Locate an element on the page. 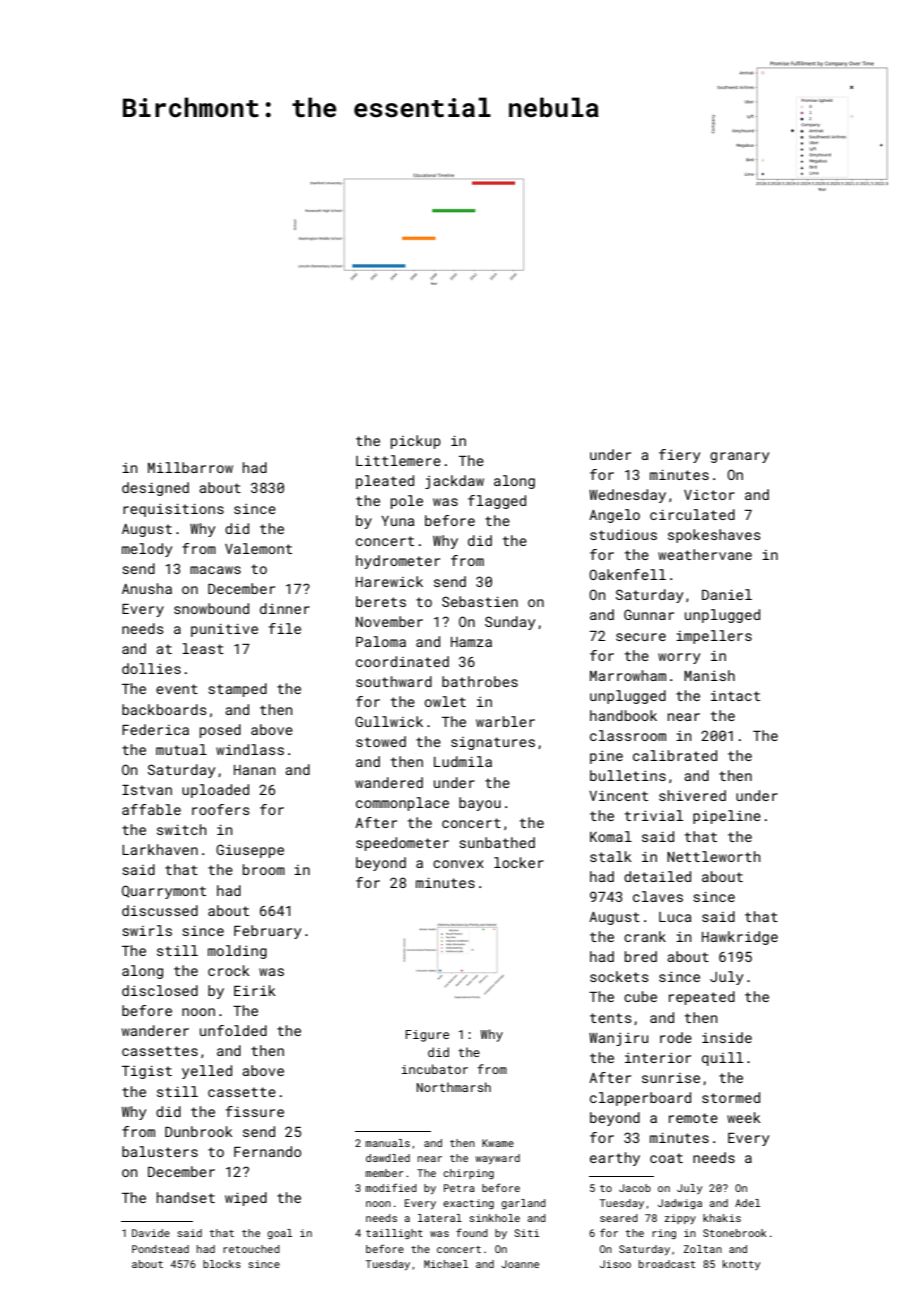 The image size is (908, 1316). spokeshaves is located at coordinates (714, 536).
